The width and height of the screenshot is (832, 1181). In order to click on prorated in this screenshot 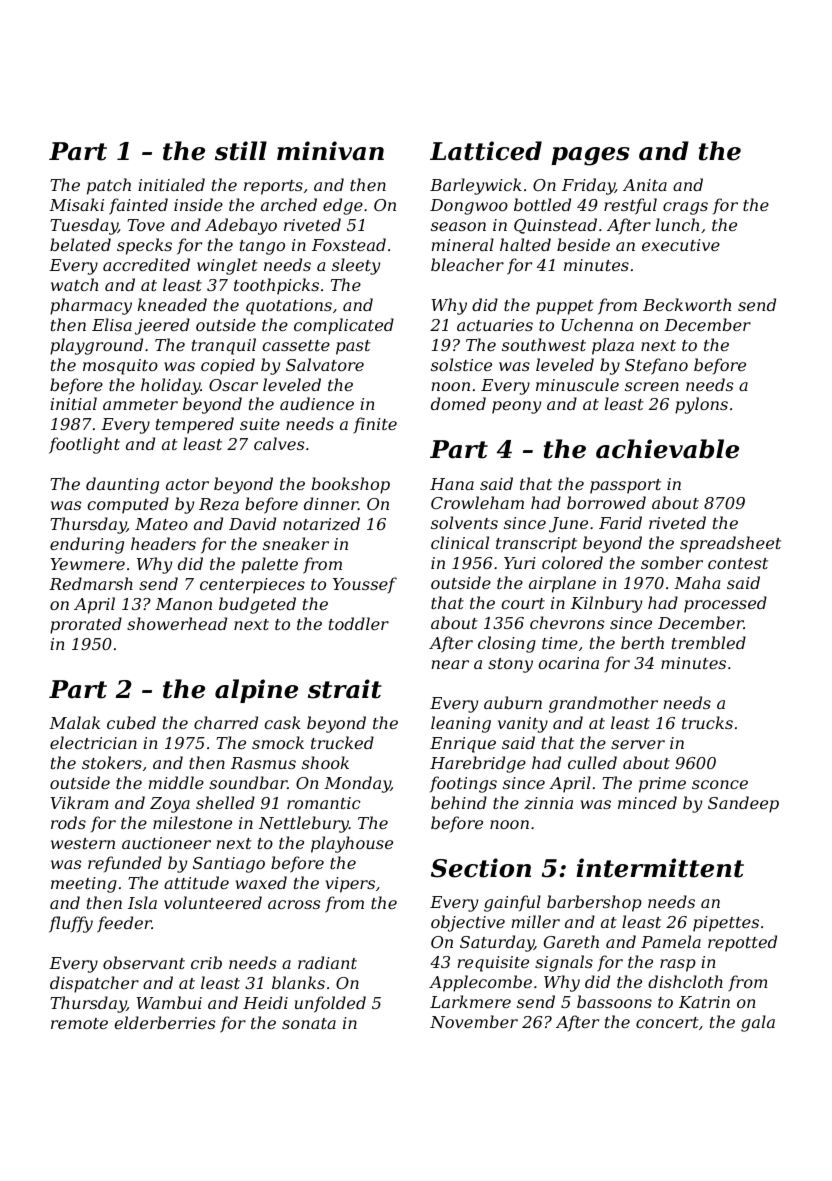, I will do `click(86, 625)`.
